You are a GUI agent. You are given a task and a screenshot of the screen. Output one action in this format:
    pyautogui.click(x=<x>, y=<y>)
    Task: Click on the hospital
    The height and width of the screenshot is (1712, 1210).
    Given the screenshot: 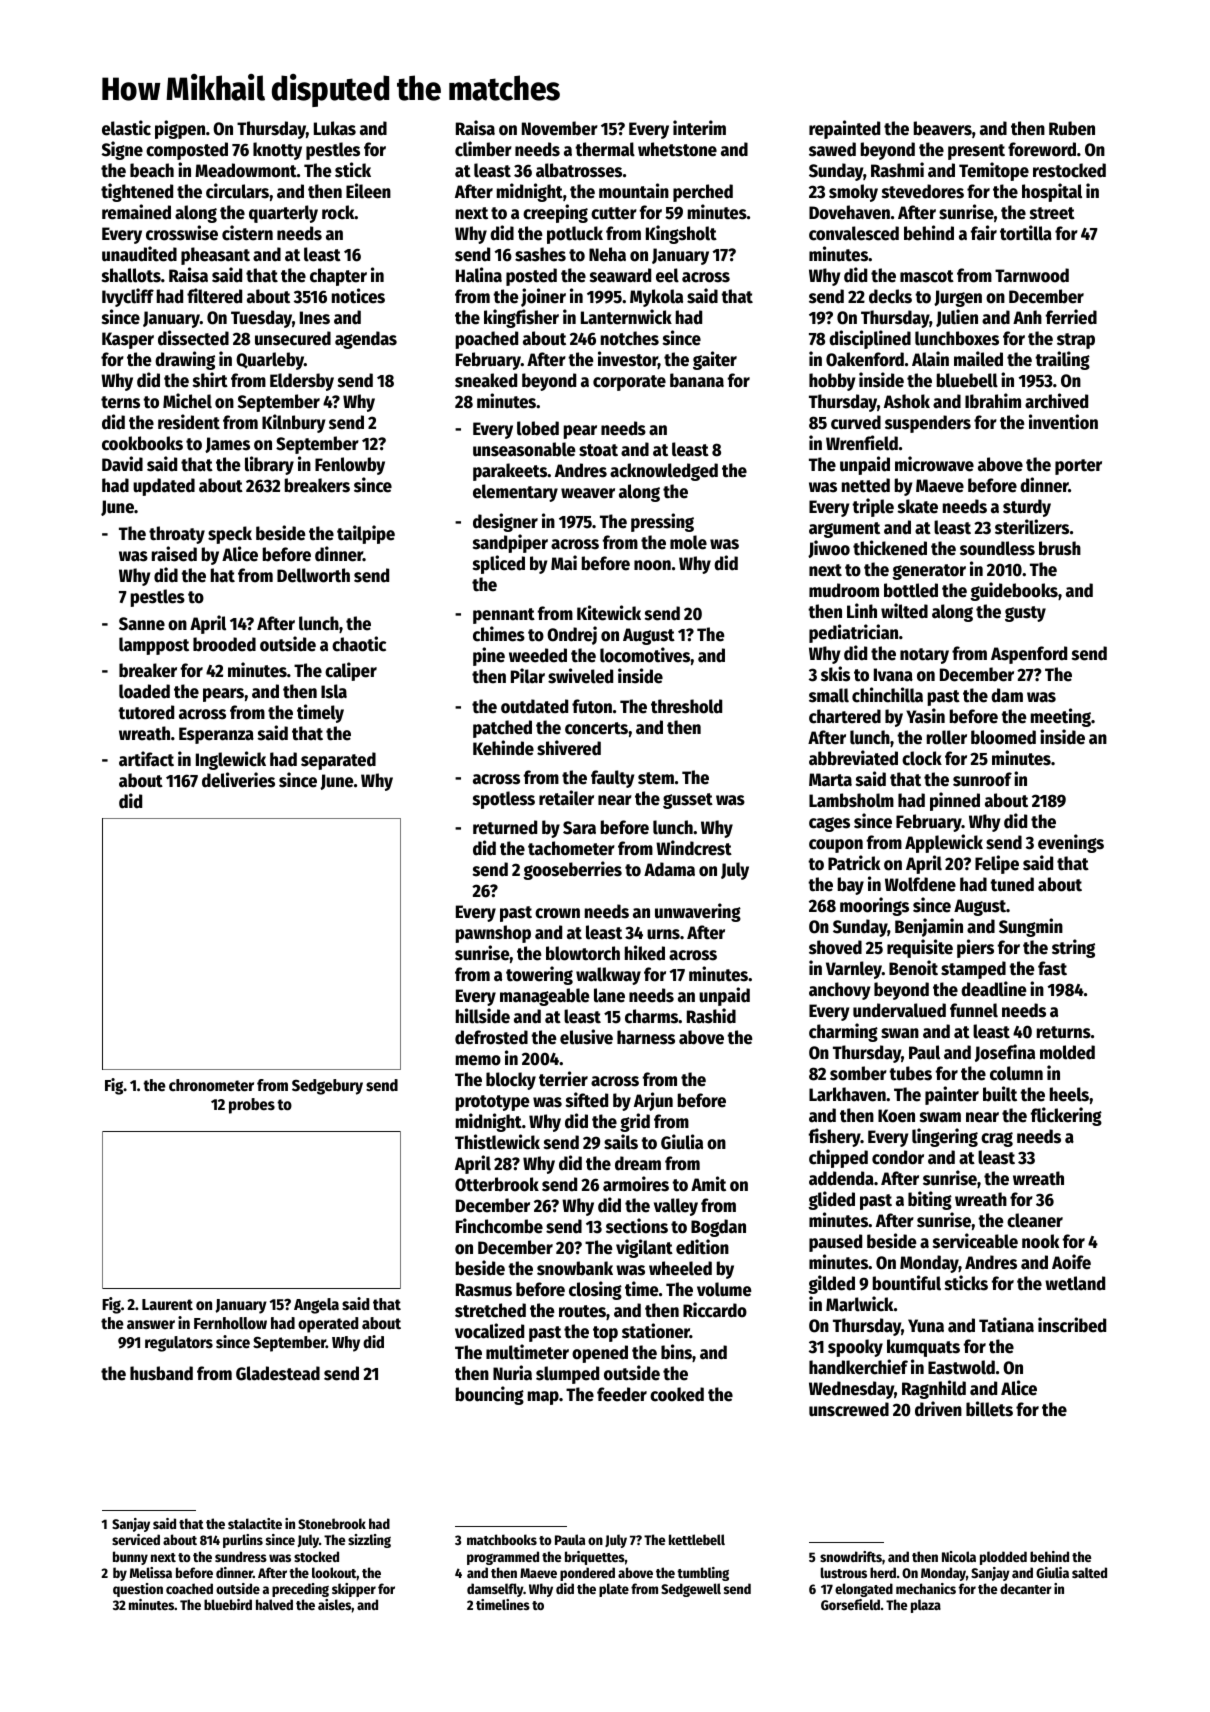 What is the action you would take?
    pyautogui.click(x=1052, y=192)
